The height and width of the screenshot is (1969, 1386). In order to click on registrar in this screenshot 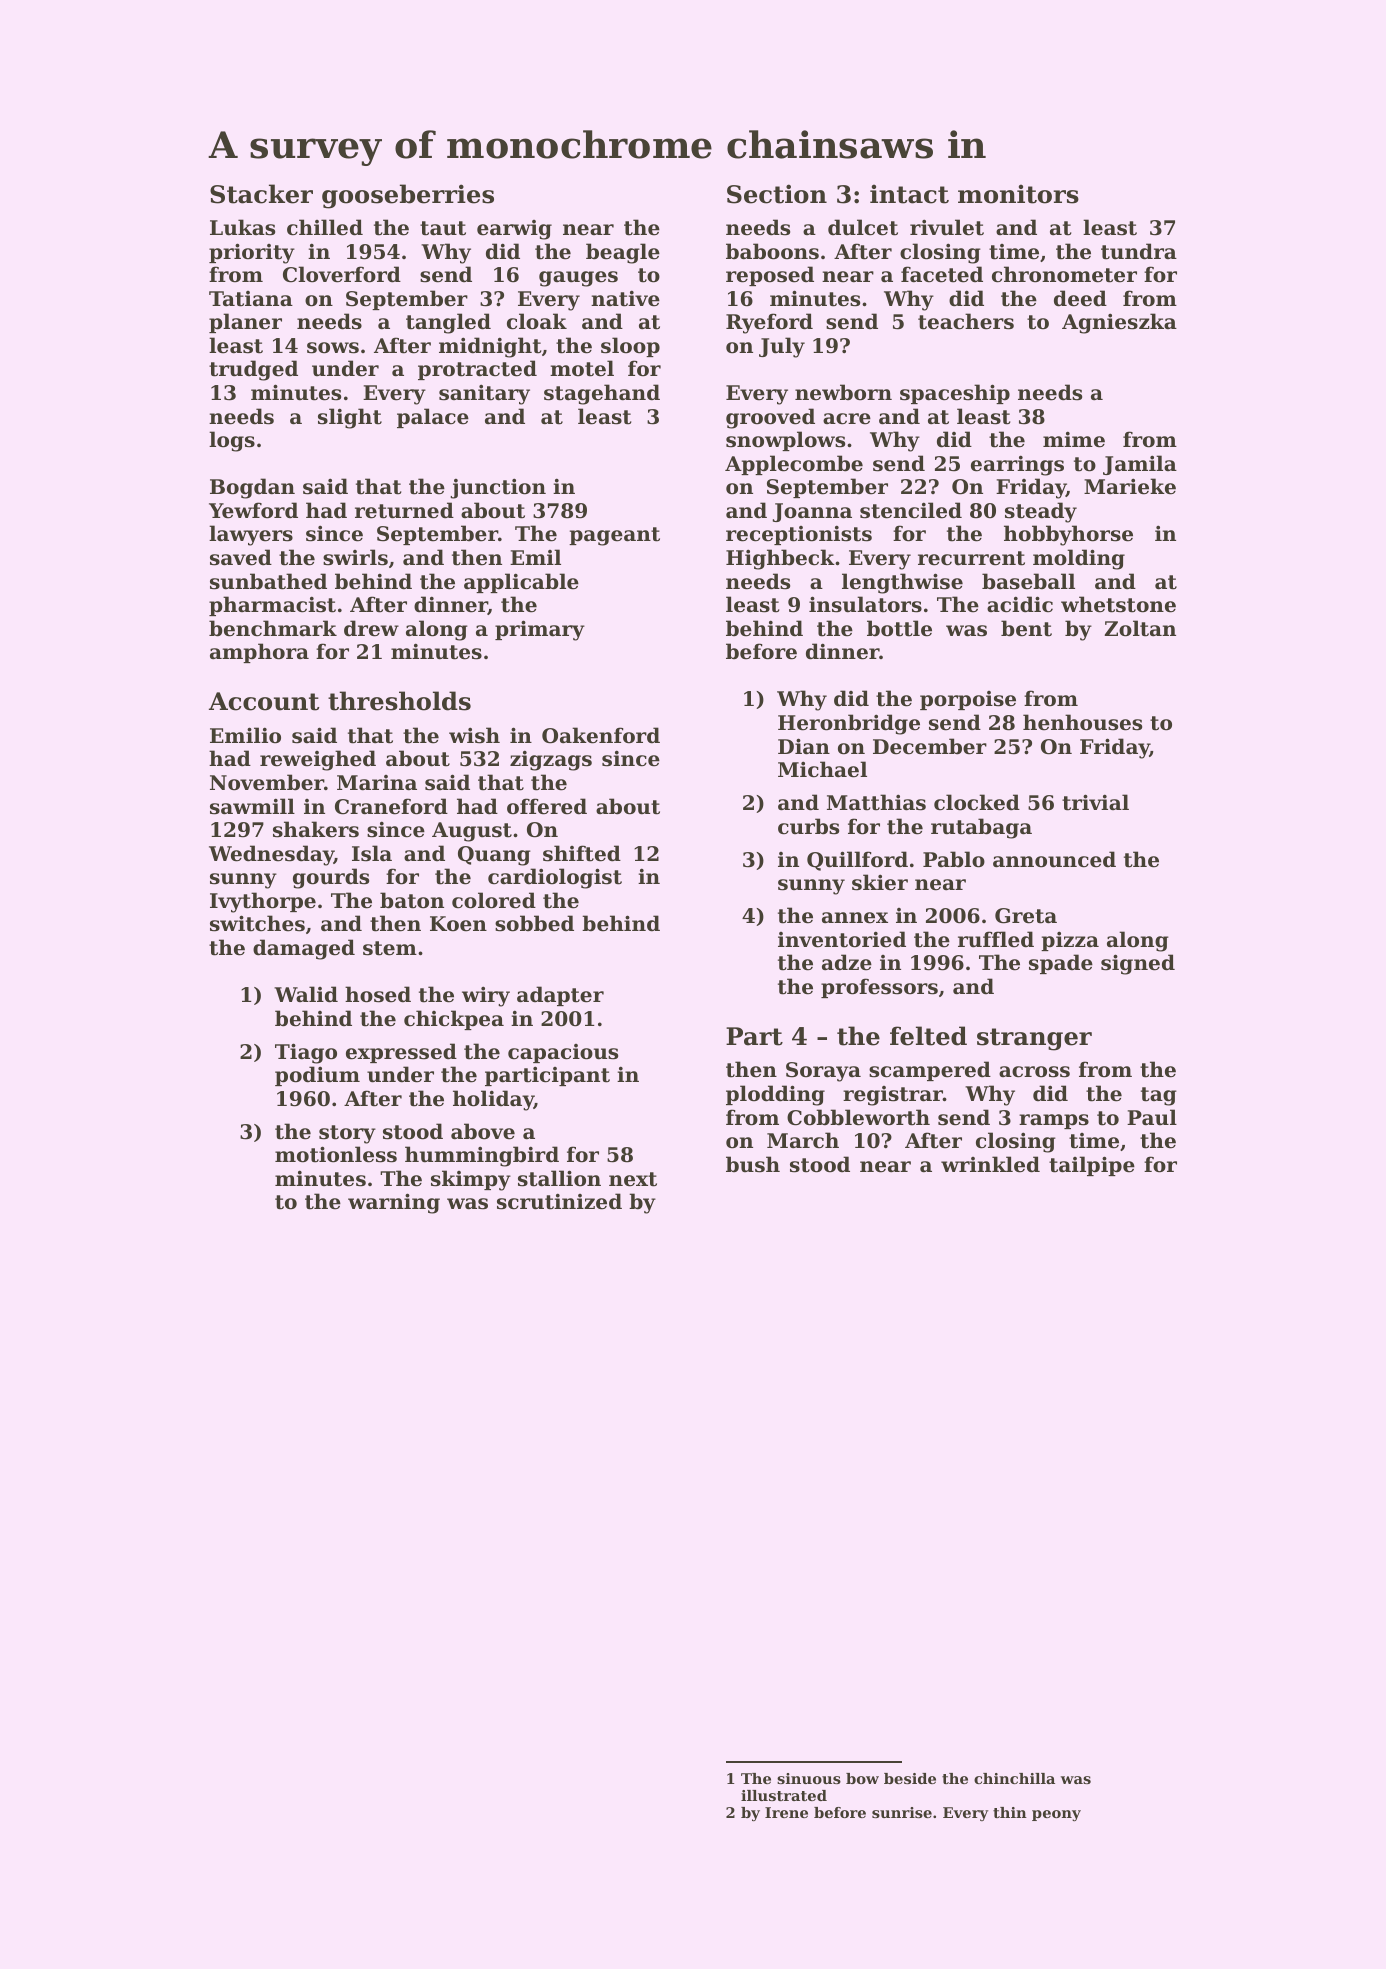, I will do `click(893, 1096)`.
